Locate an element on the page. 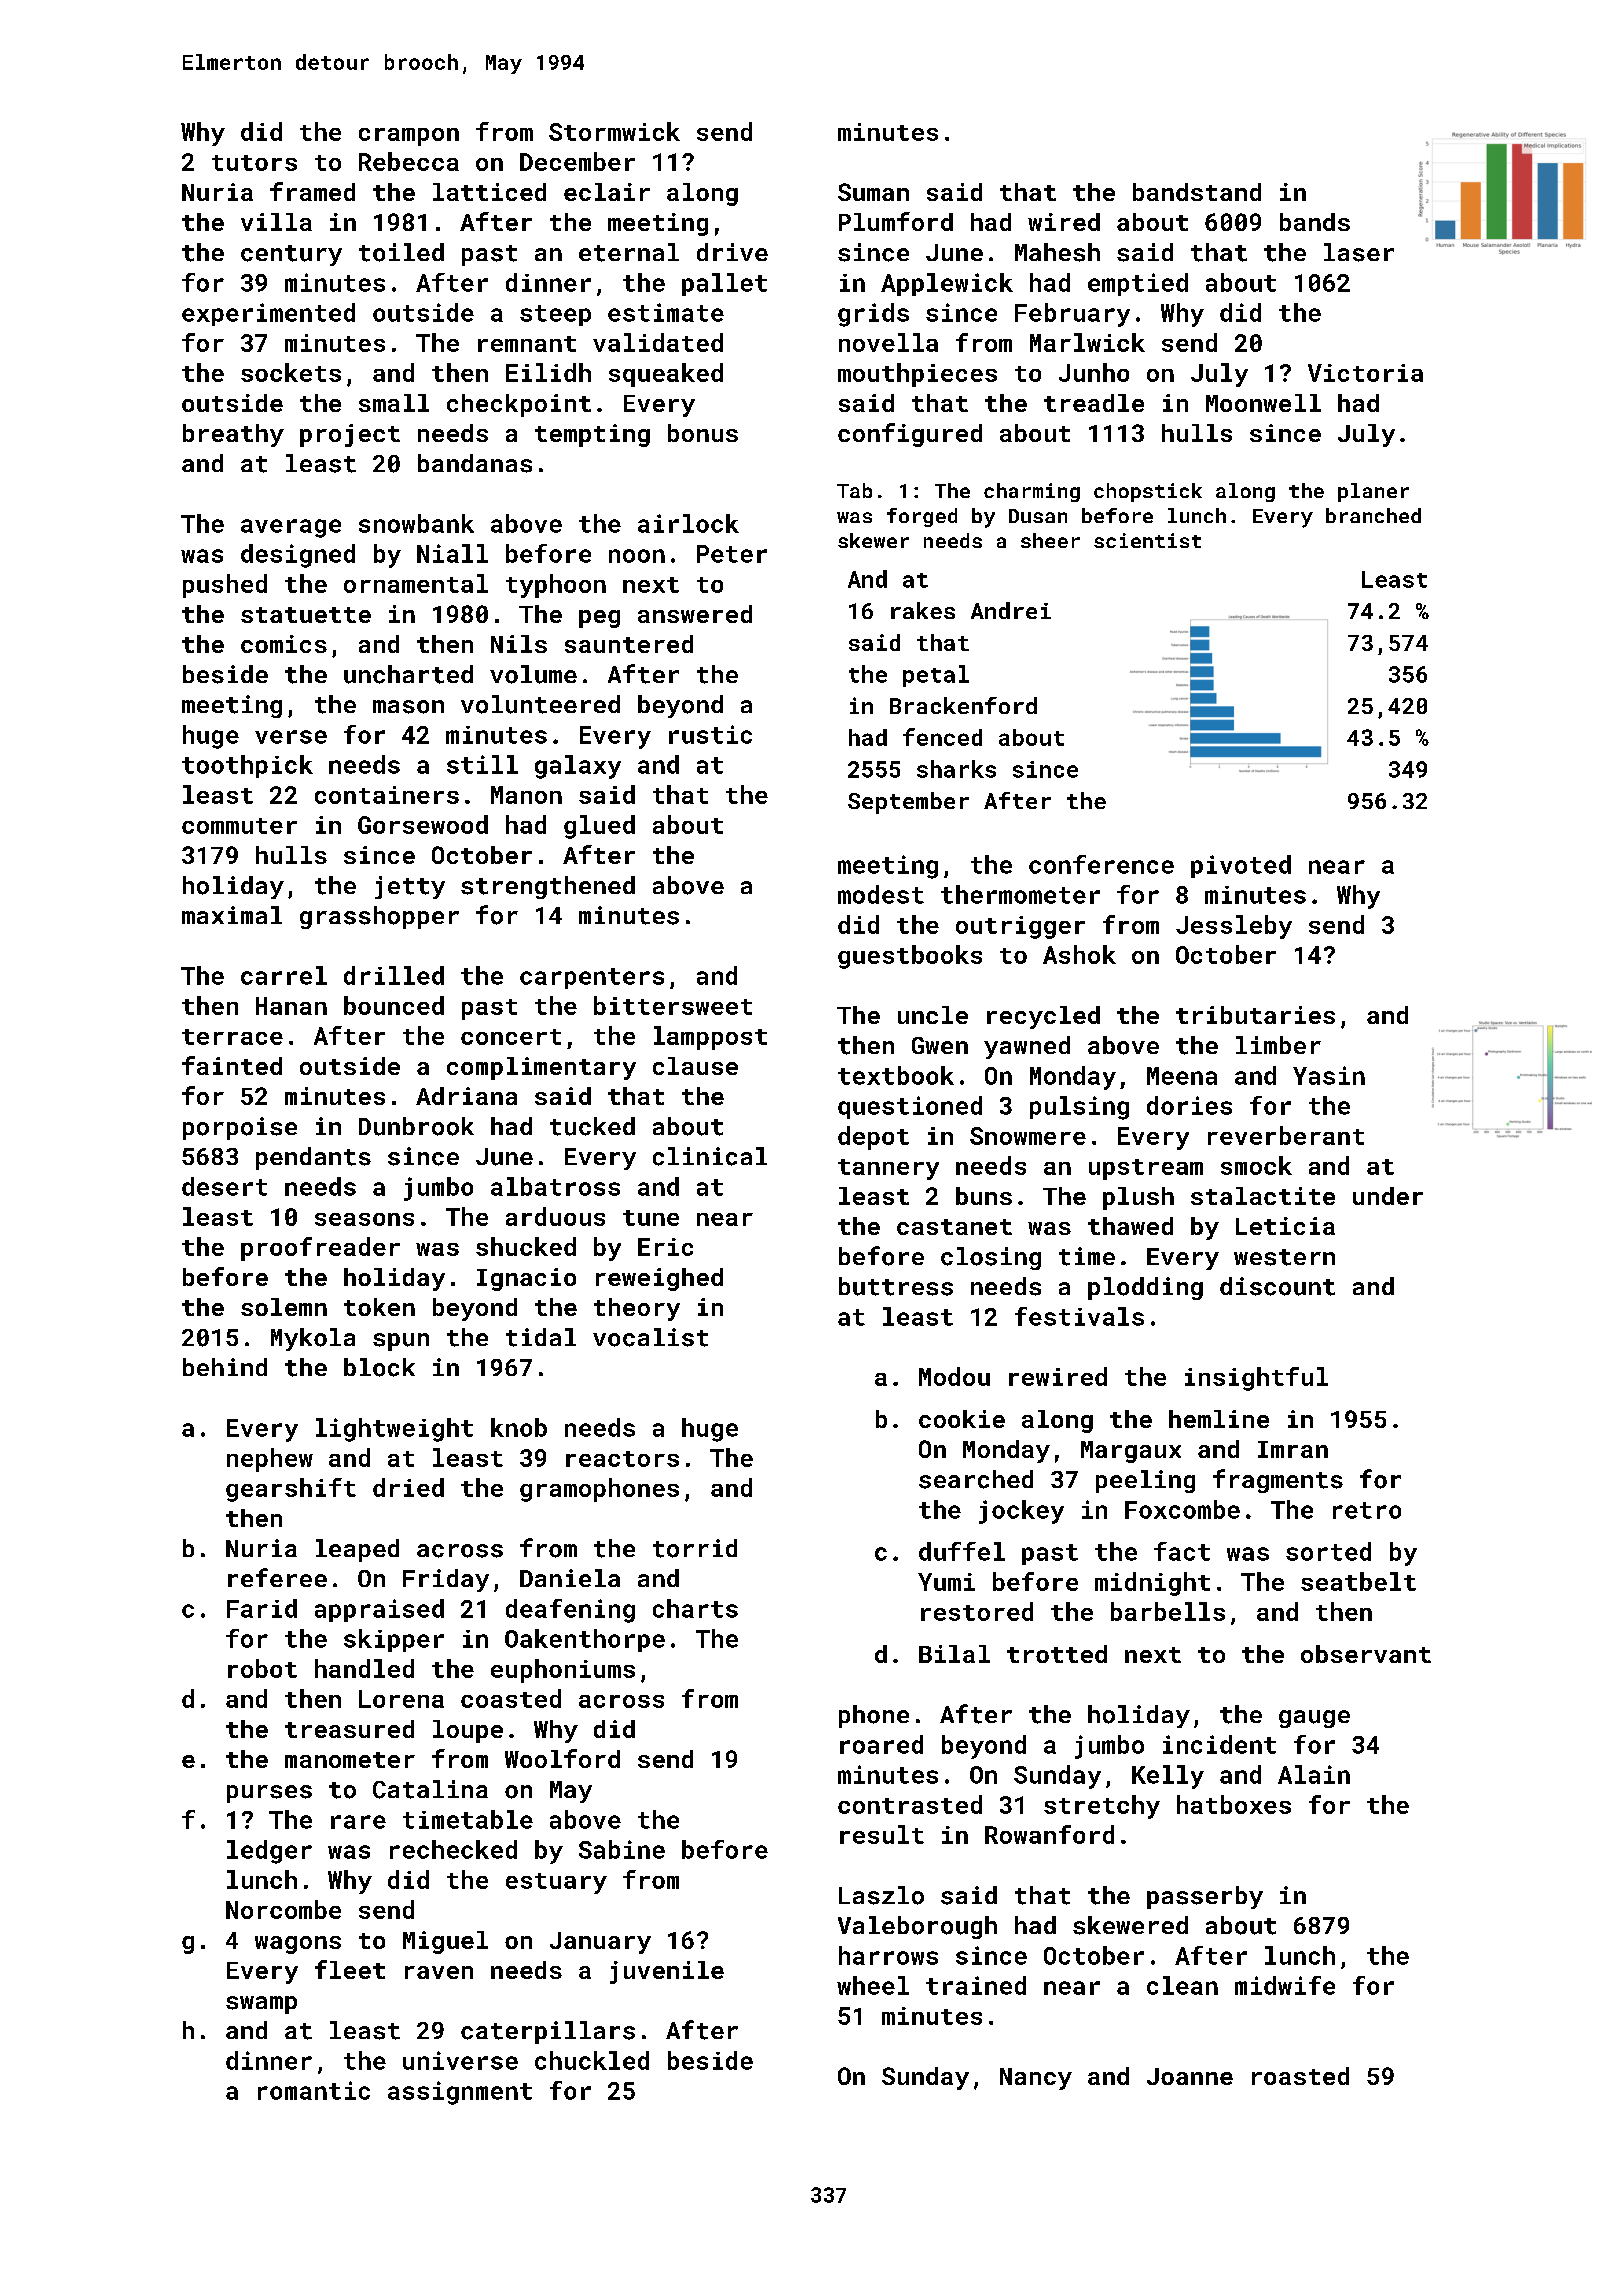 Image resolution: width=1620 pixels, height=2292 pixels. crampon is located at coordinates (409, 137).
